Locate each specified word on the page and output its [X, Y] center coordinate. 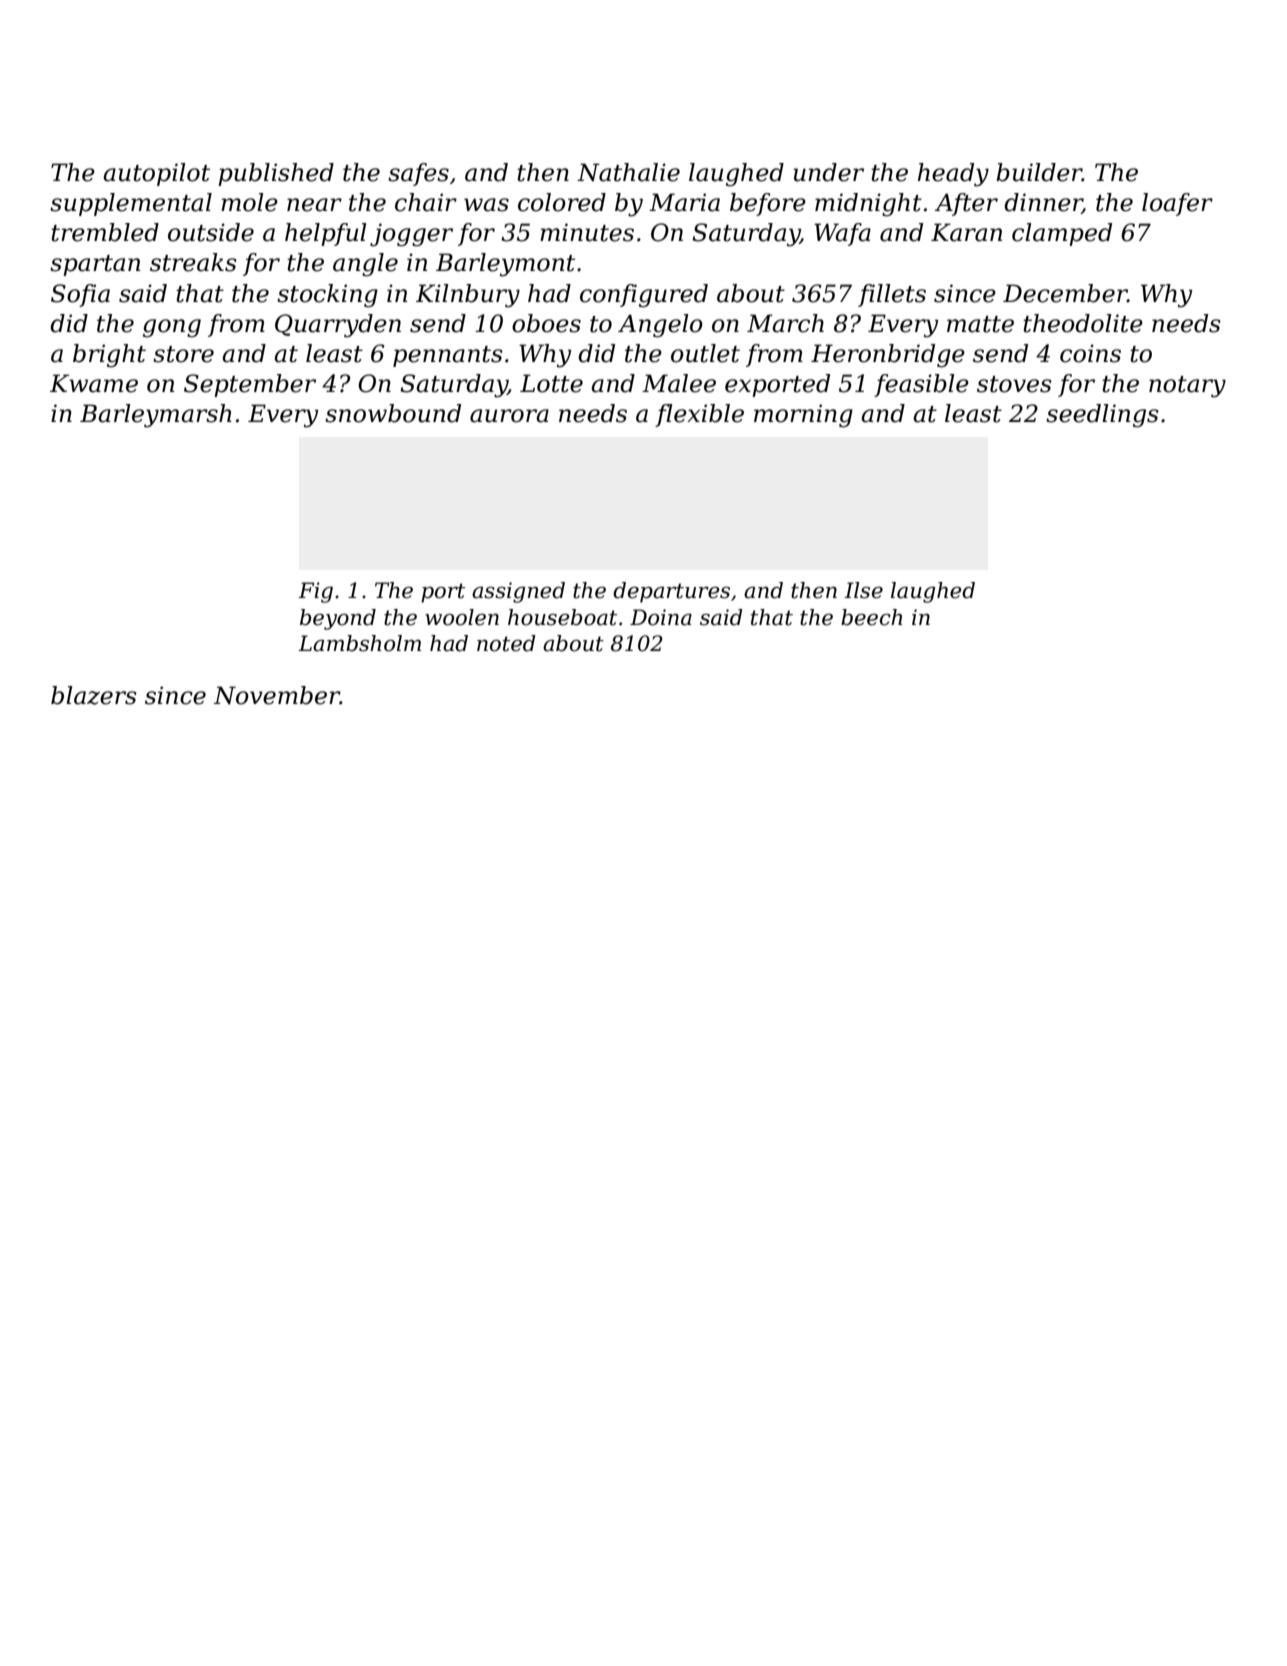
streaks [193, 262]
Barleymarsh [156, 416]
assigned [518, 592]
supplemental [131, 204]
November [277, 695]
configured [644, 295]
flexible [699, 415]
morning [803, 416]
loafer [1177, 204]
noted [506, 643]
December [1065, 293]
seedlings [1102, 415]
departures [671, 592]
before [768, 204]
